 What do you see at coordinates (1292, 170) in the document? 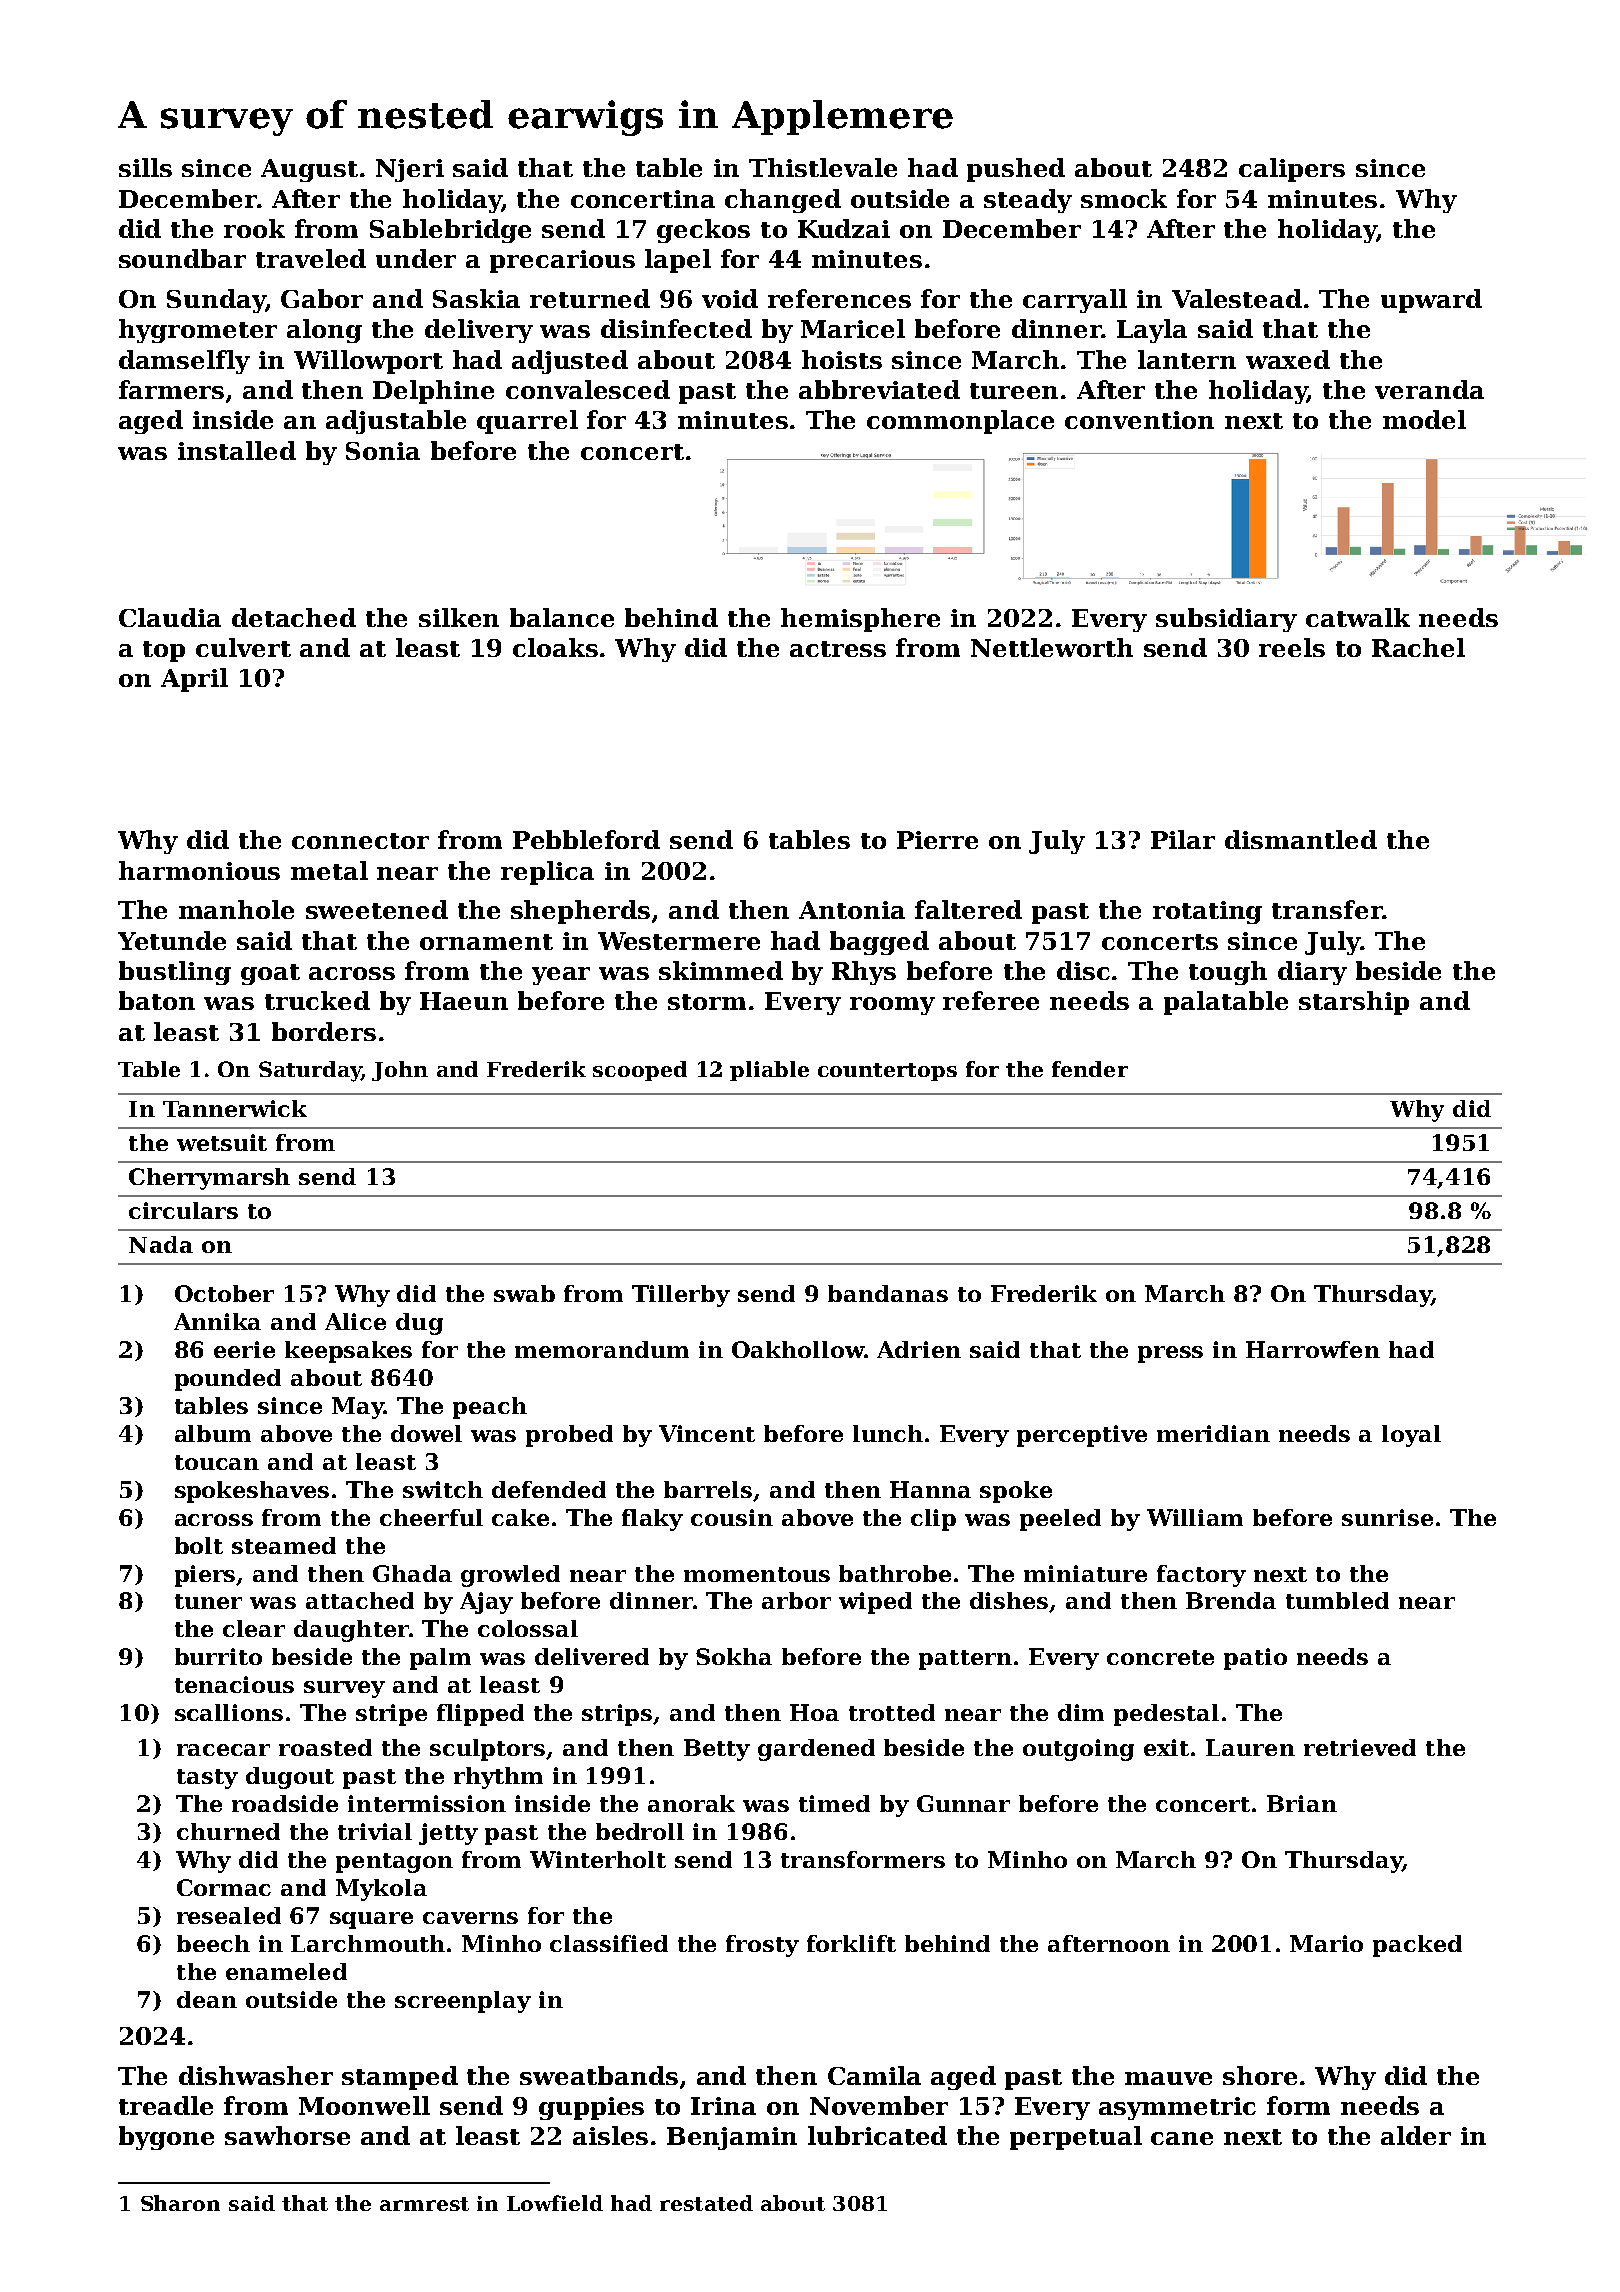
I see `calipers` at bounding box center [1292, 170].
